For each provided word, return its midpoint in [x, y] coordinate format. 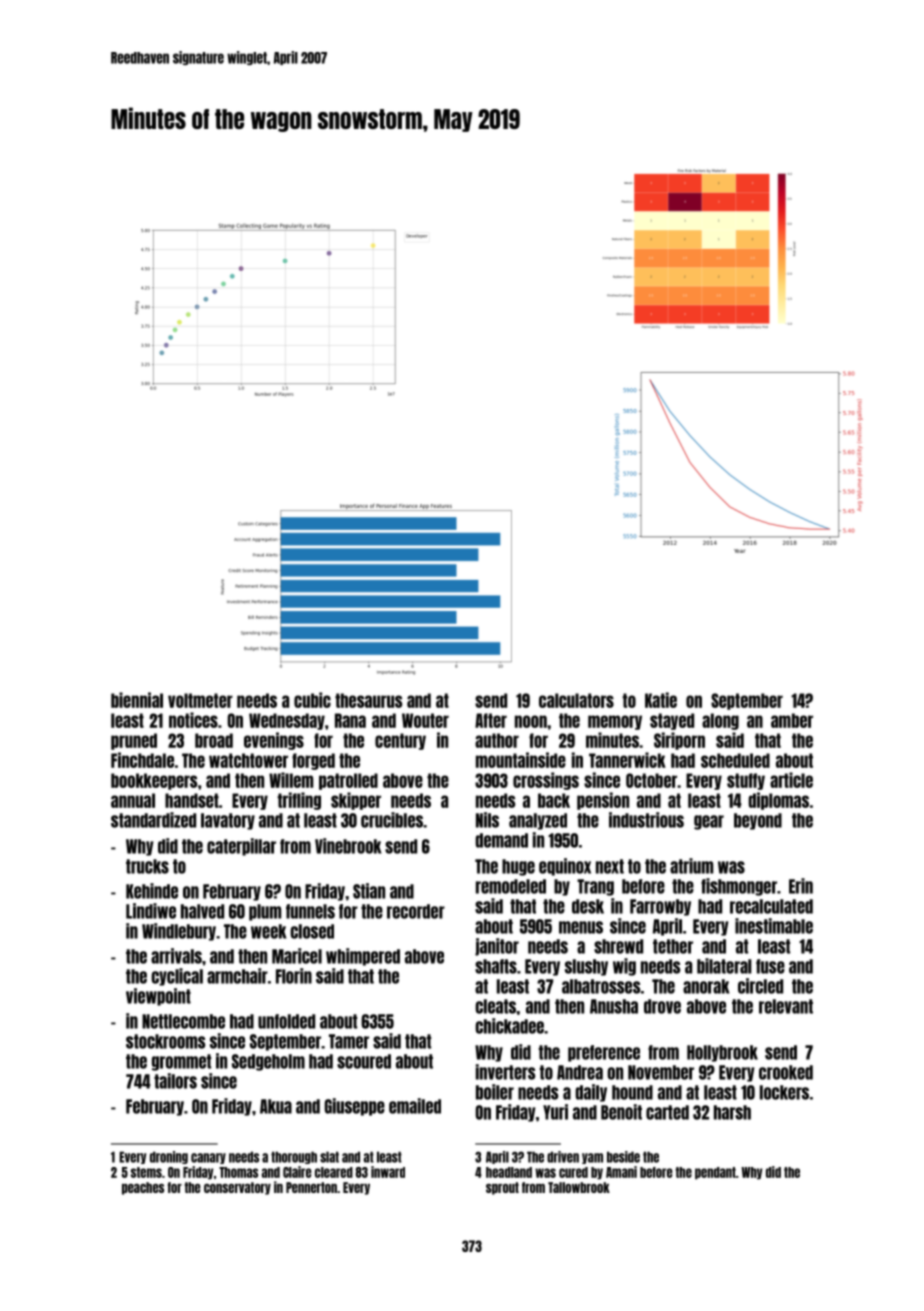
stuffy [746, 781]
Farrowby [660, 907]
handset [192, 800]
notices [193, 720]
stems [146, 1172]
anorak [706, 986]
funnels [310, 911]
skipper [356, 801]
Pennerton [311, 1187]
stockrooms [165, 1041]
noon [531, 721]
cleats [495, 1006]
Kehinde [152, 891]
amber [792, 720]
